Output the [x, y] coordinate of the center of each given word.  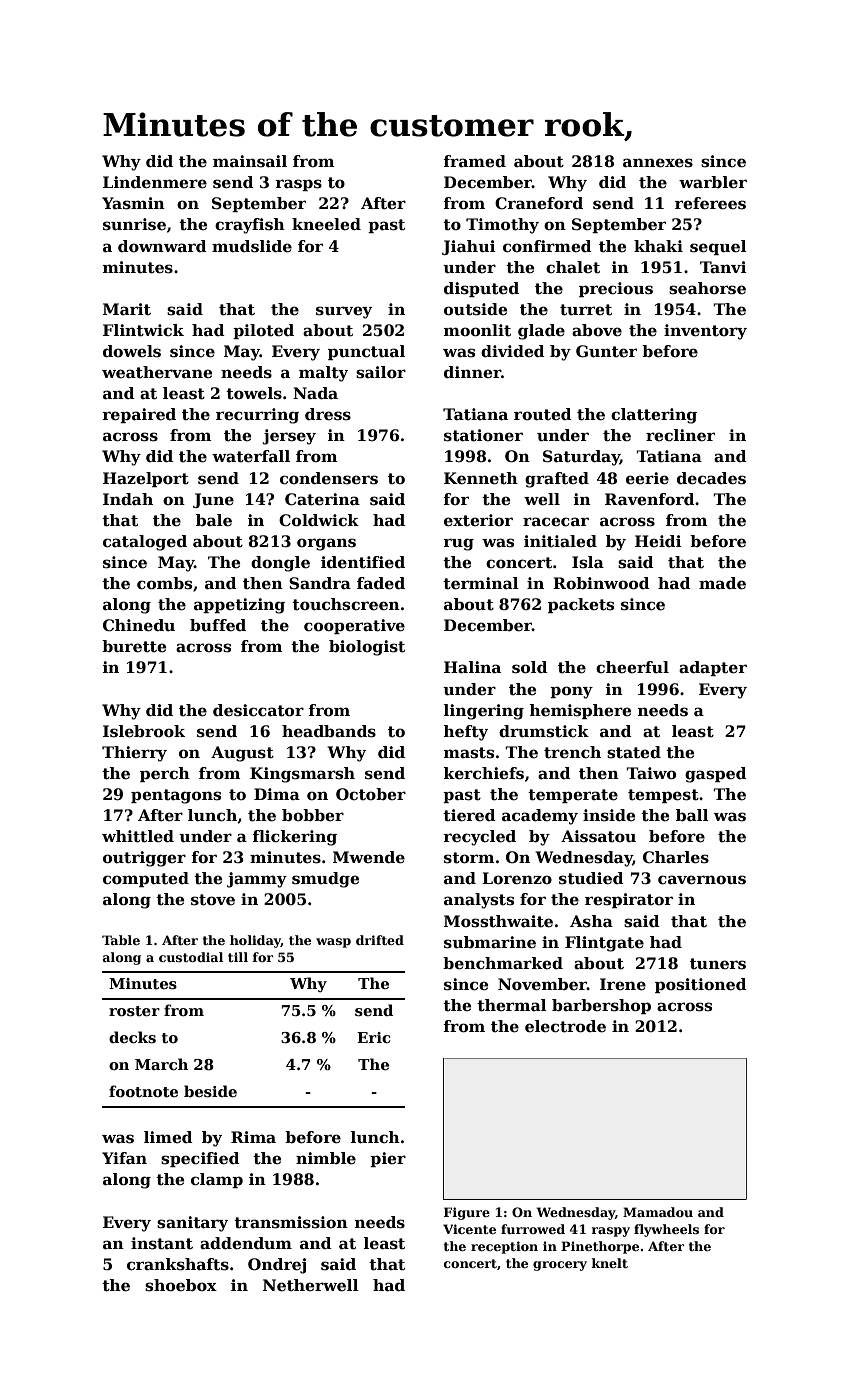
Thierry [134, 754]
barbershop [601, 1006]
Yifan [124, 1158]
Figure [467, 1213]
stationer [483, 435]
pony [571, 692]
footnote [143, 1091]
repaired [139, 415]
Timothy [502, 226]
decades [711, 478]
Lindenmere [155, 182]
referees [710, 203]
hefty [465, 733]
